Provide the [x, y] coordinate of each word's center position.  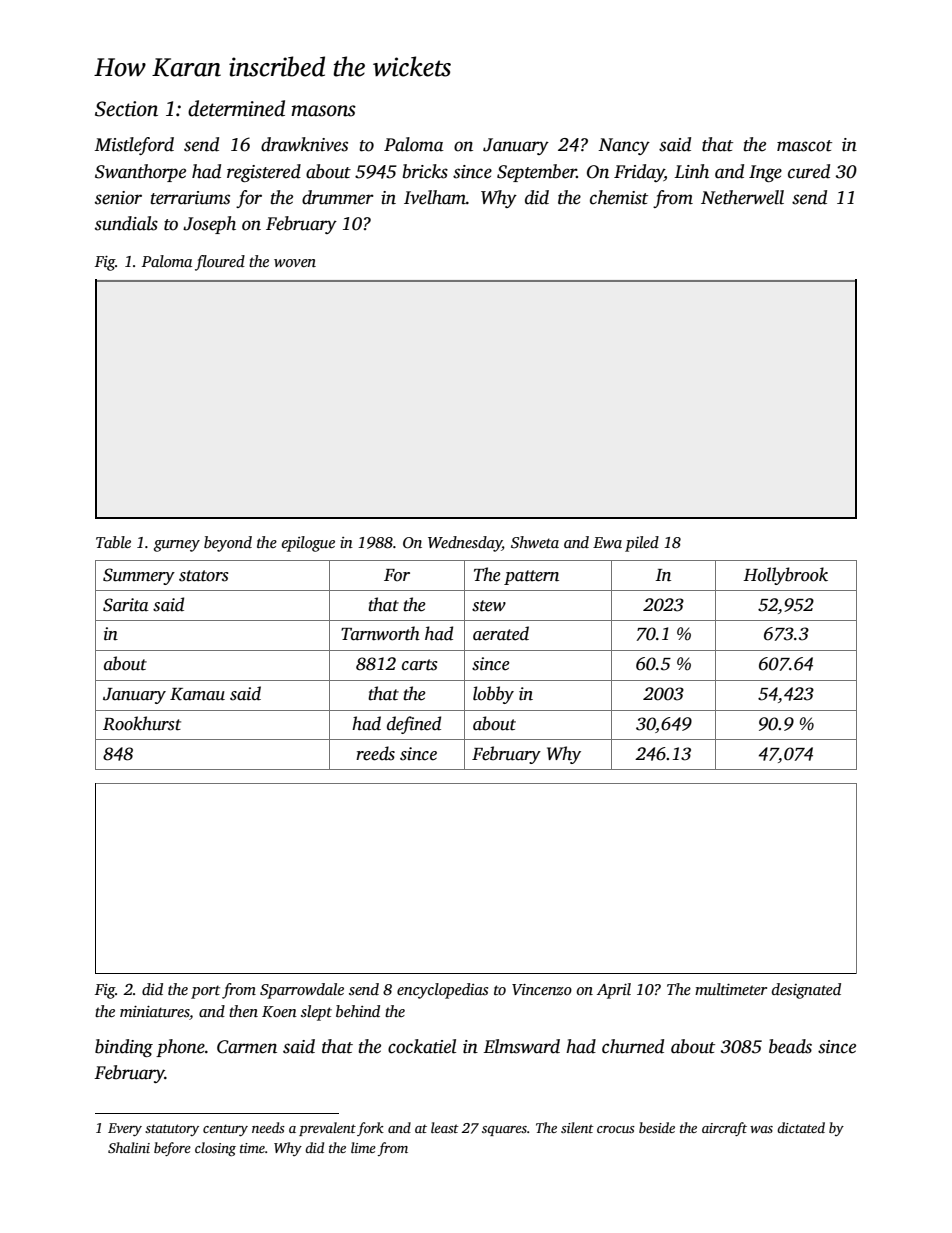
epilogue [308, 544]
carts [420, 665]
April [614, 991]
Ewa [607, 542]
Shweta [535, 542]
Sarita [126, 605]
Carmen [247, 1047]
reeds [375, 753]
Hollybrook [785, 576]
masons [323, 111]
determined [236, 108]
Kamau [197, 694]
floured [220, 263]
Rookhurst [142, 723]
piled [642, 544]
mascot [804, 146]
